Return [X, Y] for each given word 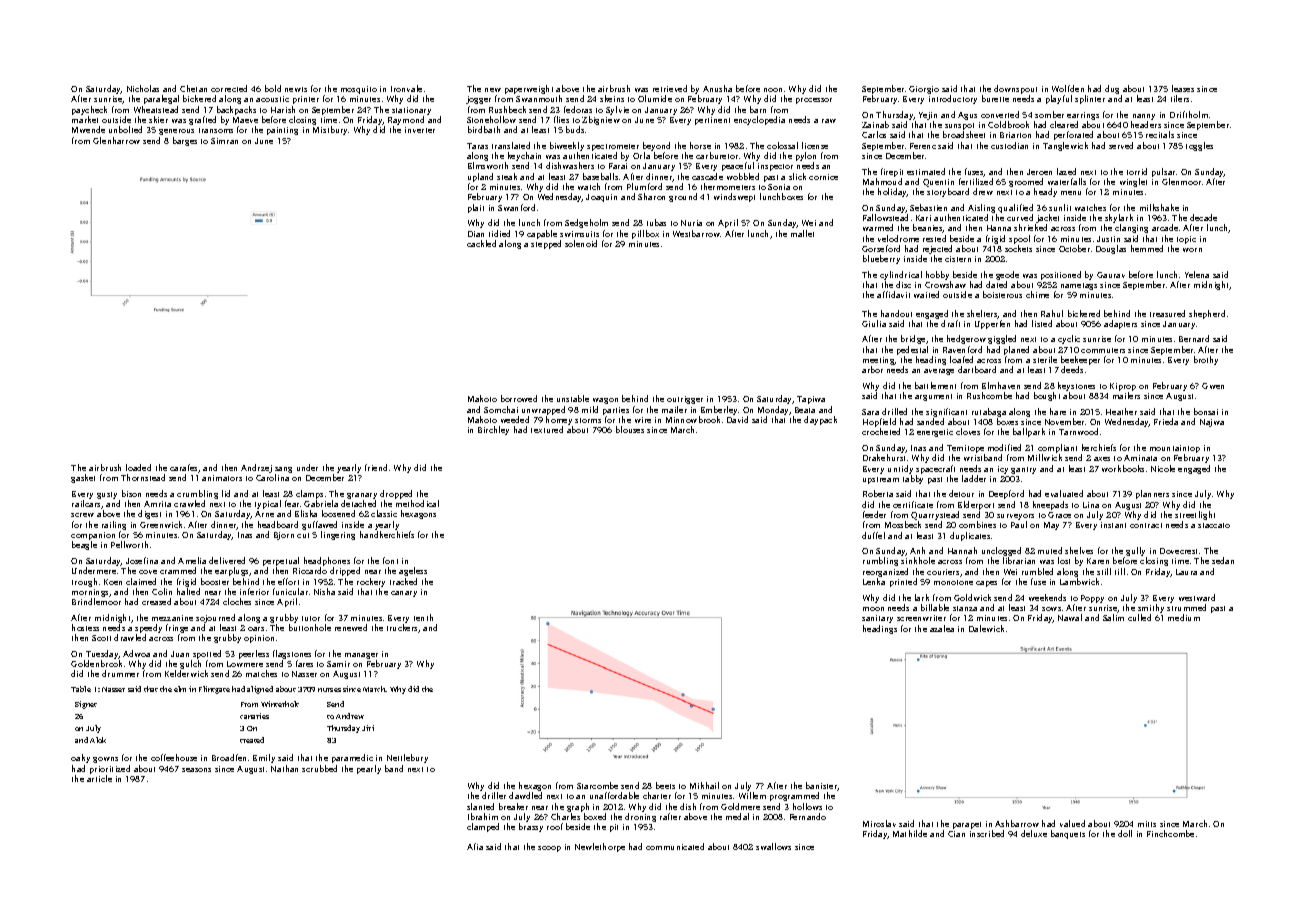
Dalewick [986, 628]
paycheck [89, 110]
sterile [1045, 359]
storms [588, 420]
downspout [1015, 89]
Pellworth [129, 544]
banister [822, 786]
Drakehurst [884, 457]
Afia [475, 846]
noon [773, 90]
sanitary [877, 619]
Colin [162, 591]
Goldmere [740, 806]
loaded [138, 467]
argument [933, 397]
